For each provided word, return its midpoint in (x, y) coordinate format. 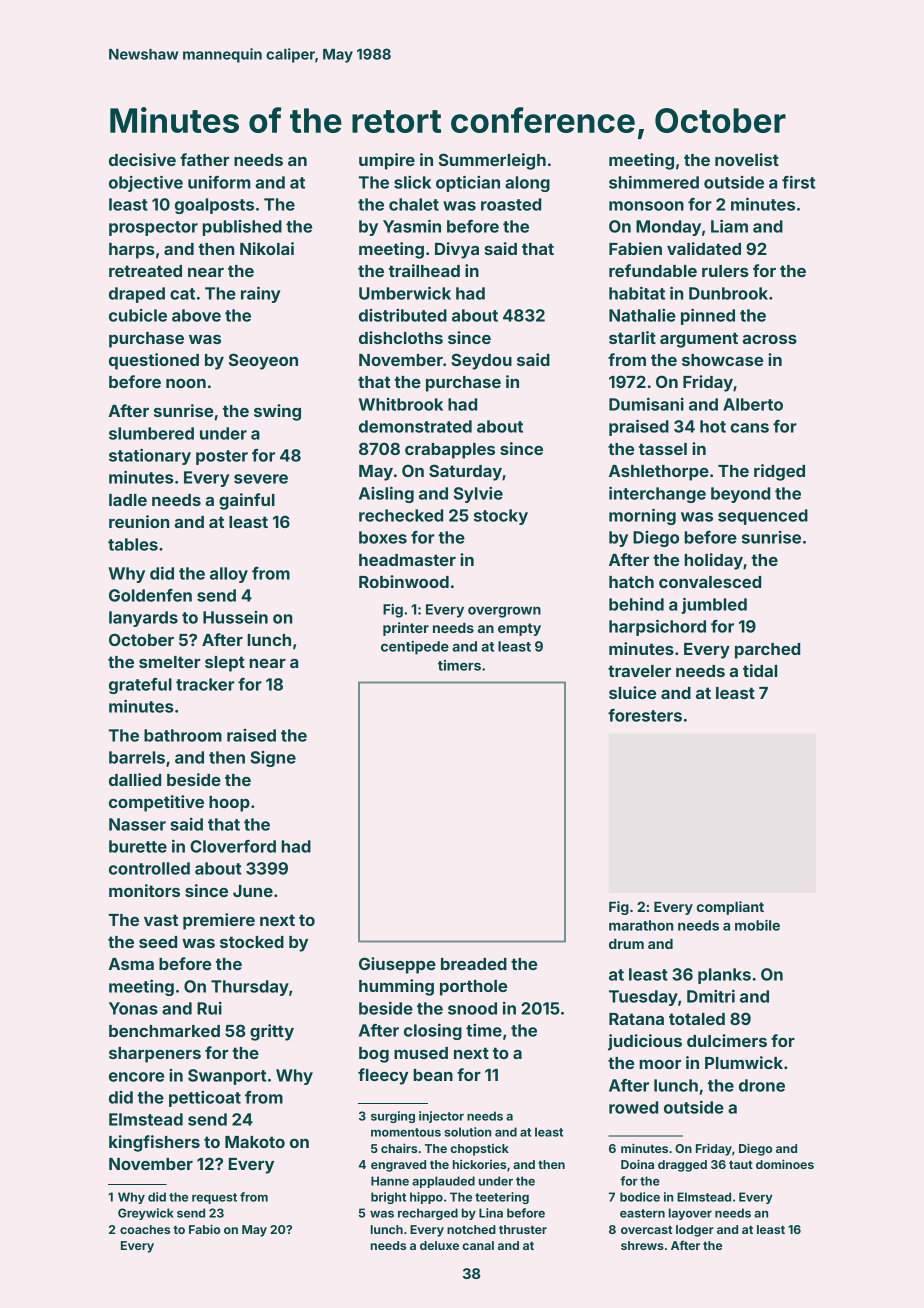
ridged (779, 472)
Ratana (636, 1019)
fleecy (383, 1076)
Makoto (255, 1142)
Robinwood (404, 581)
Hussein (235, 617)
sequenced (763, 517)
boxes (383, 537)
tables (133, 544)
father (204, 159)
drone (762, 1085)
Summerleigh (492, 161)
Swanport (227, 1077)
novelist (747, 159)
